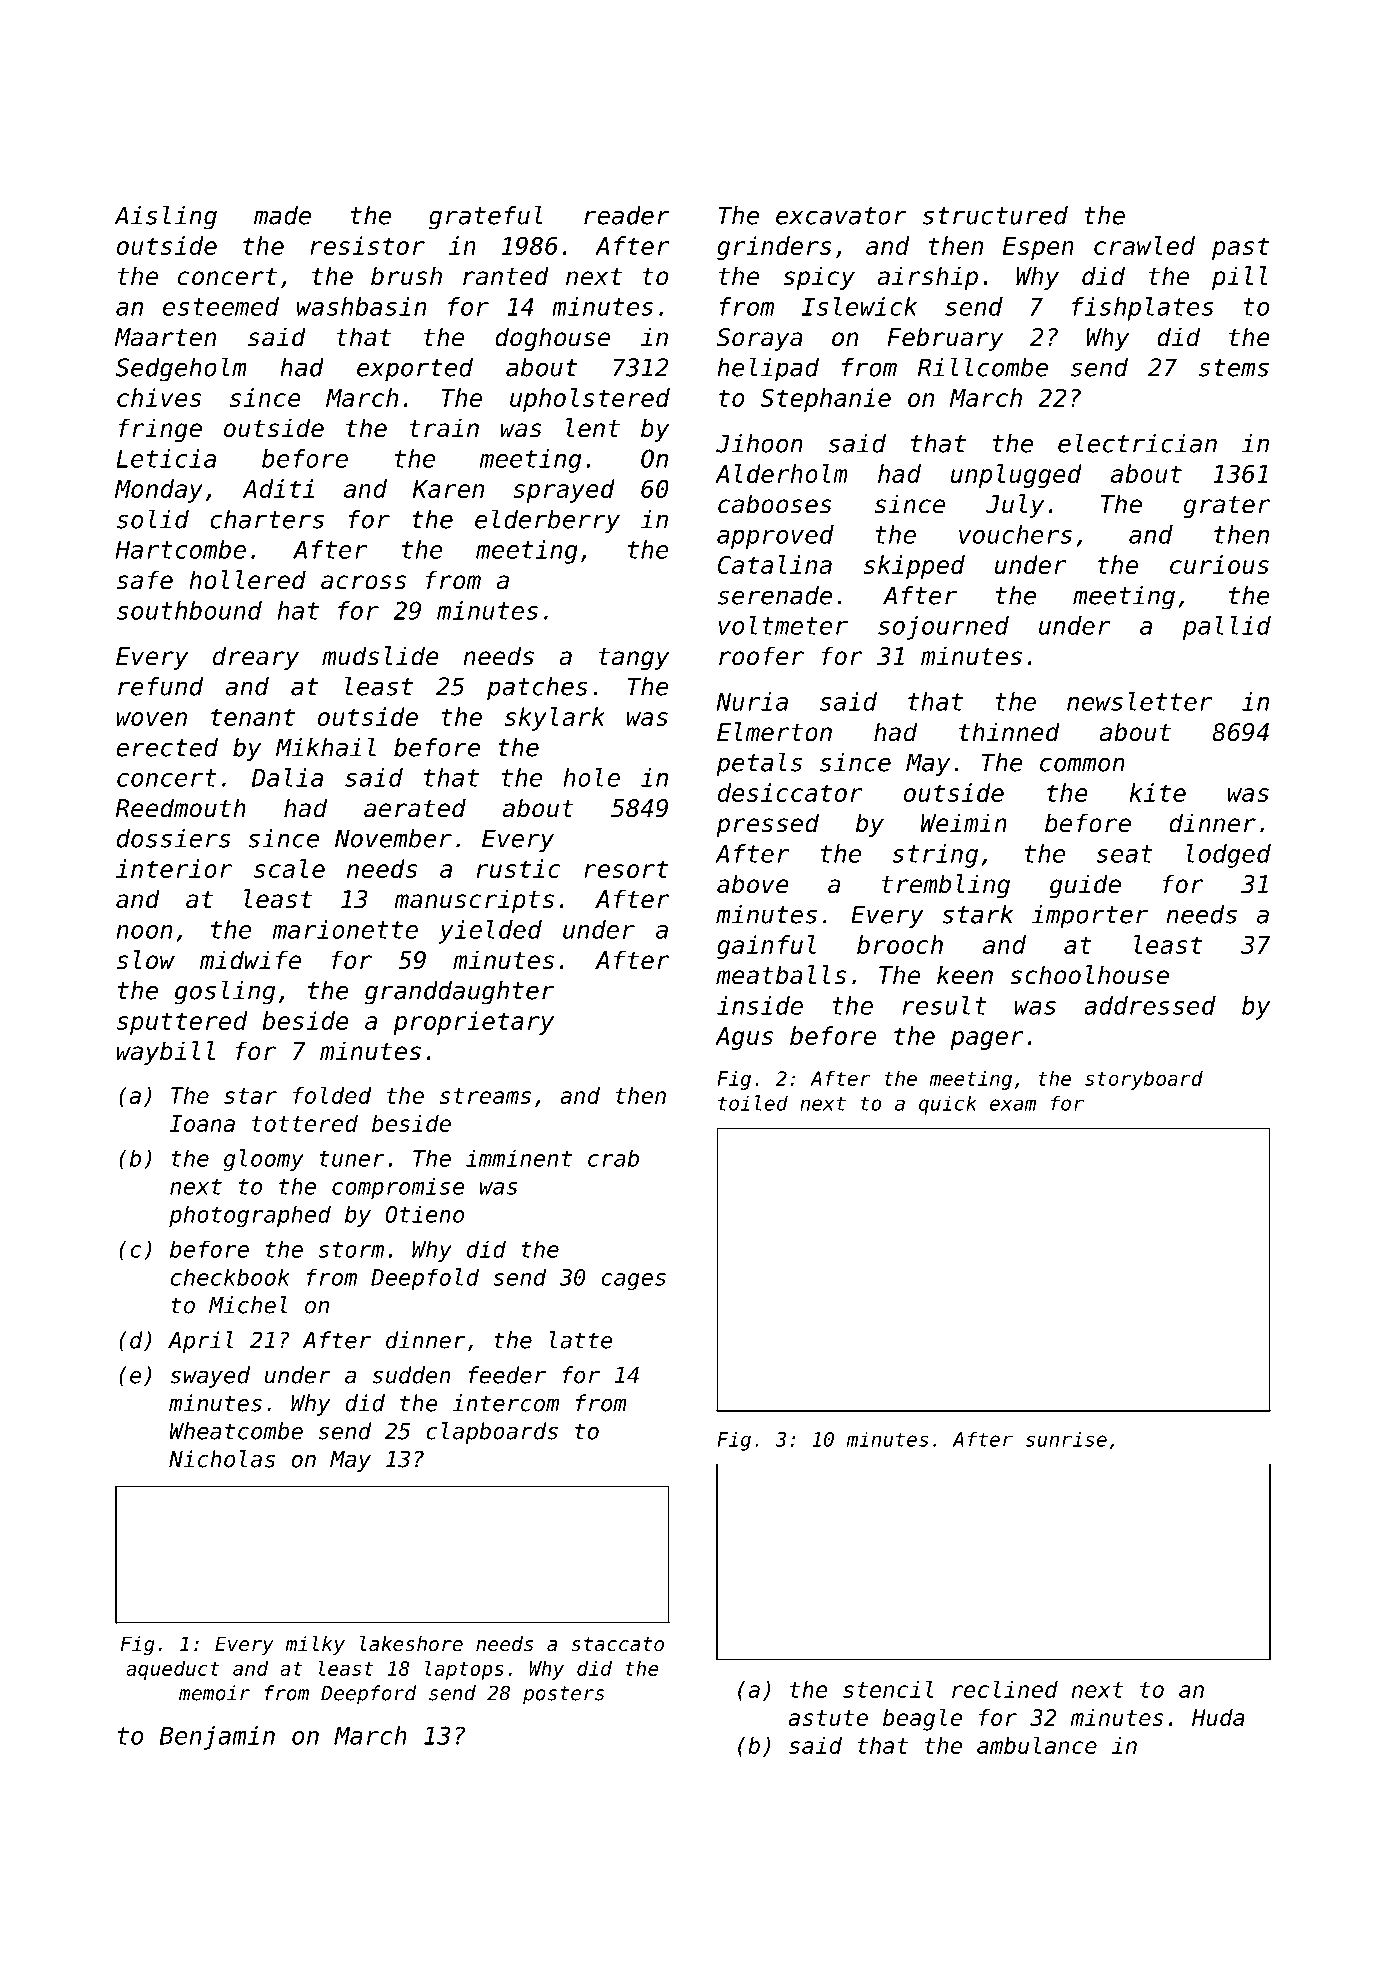 Image resolution: width=1386 pixels, height=1969 pixels. What do you see at coordinates (282, 215) in the screenshot?
I see `made` at bounding box center [282, 215].
